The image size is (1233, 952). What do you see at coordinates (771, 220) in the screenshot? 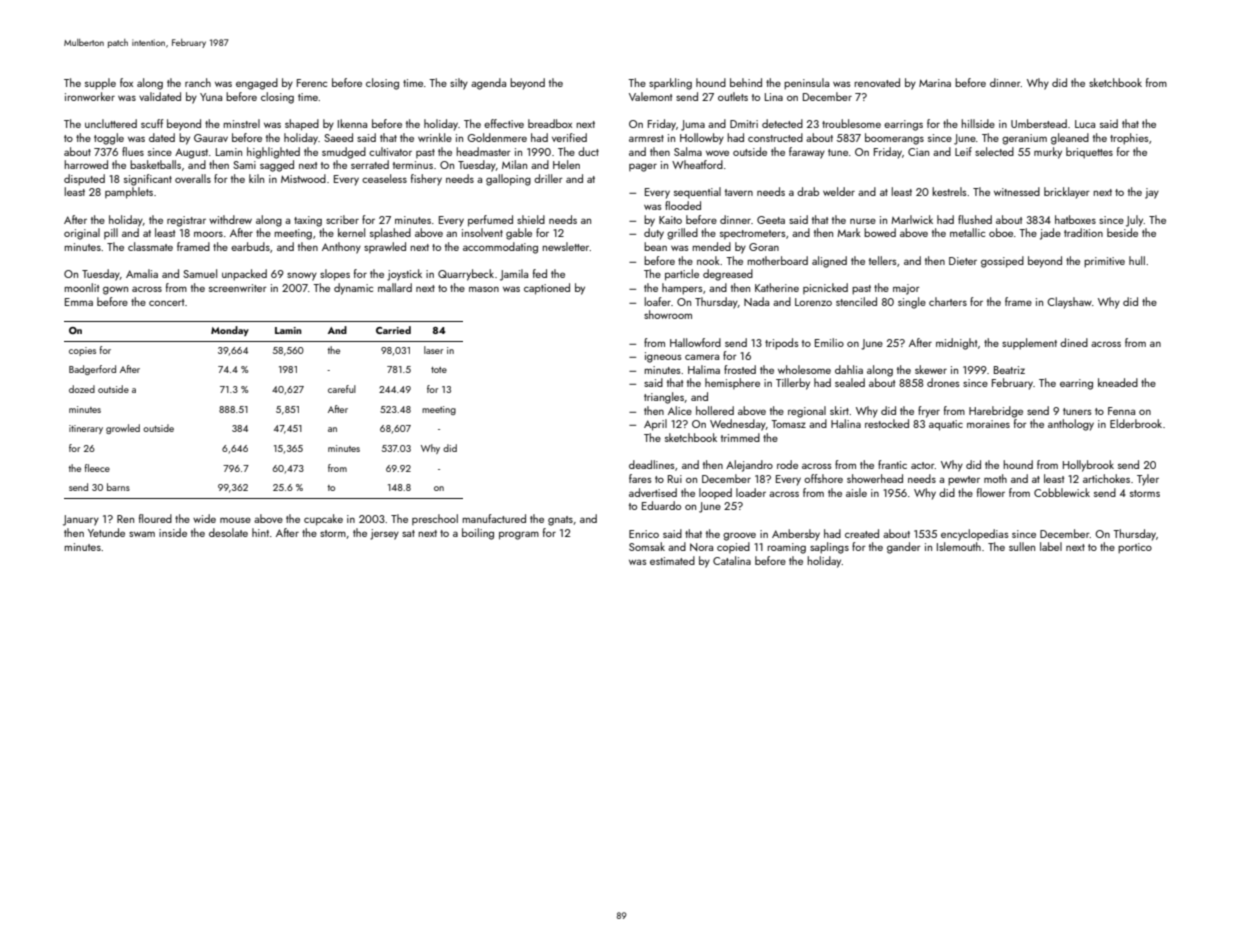
I see `Geeta` at bounding box center [771, 220].
